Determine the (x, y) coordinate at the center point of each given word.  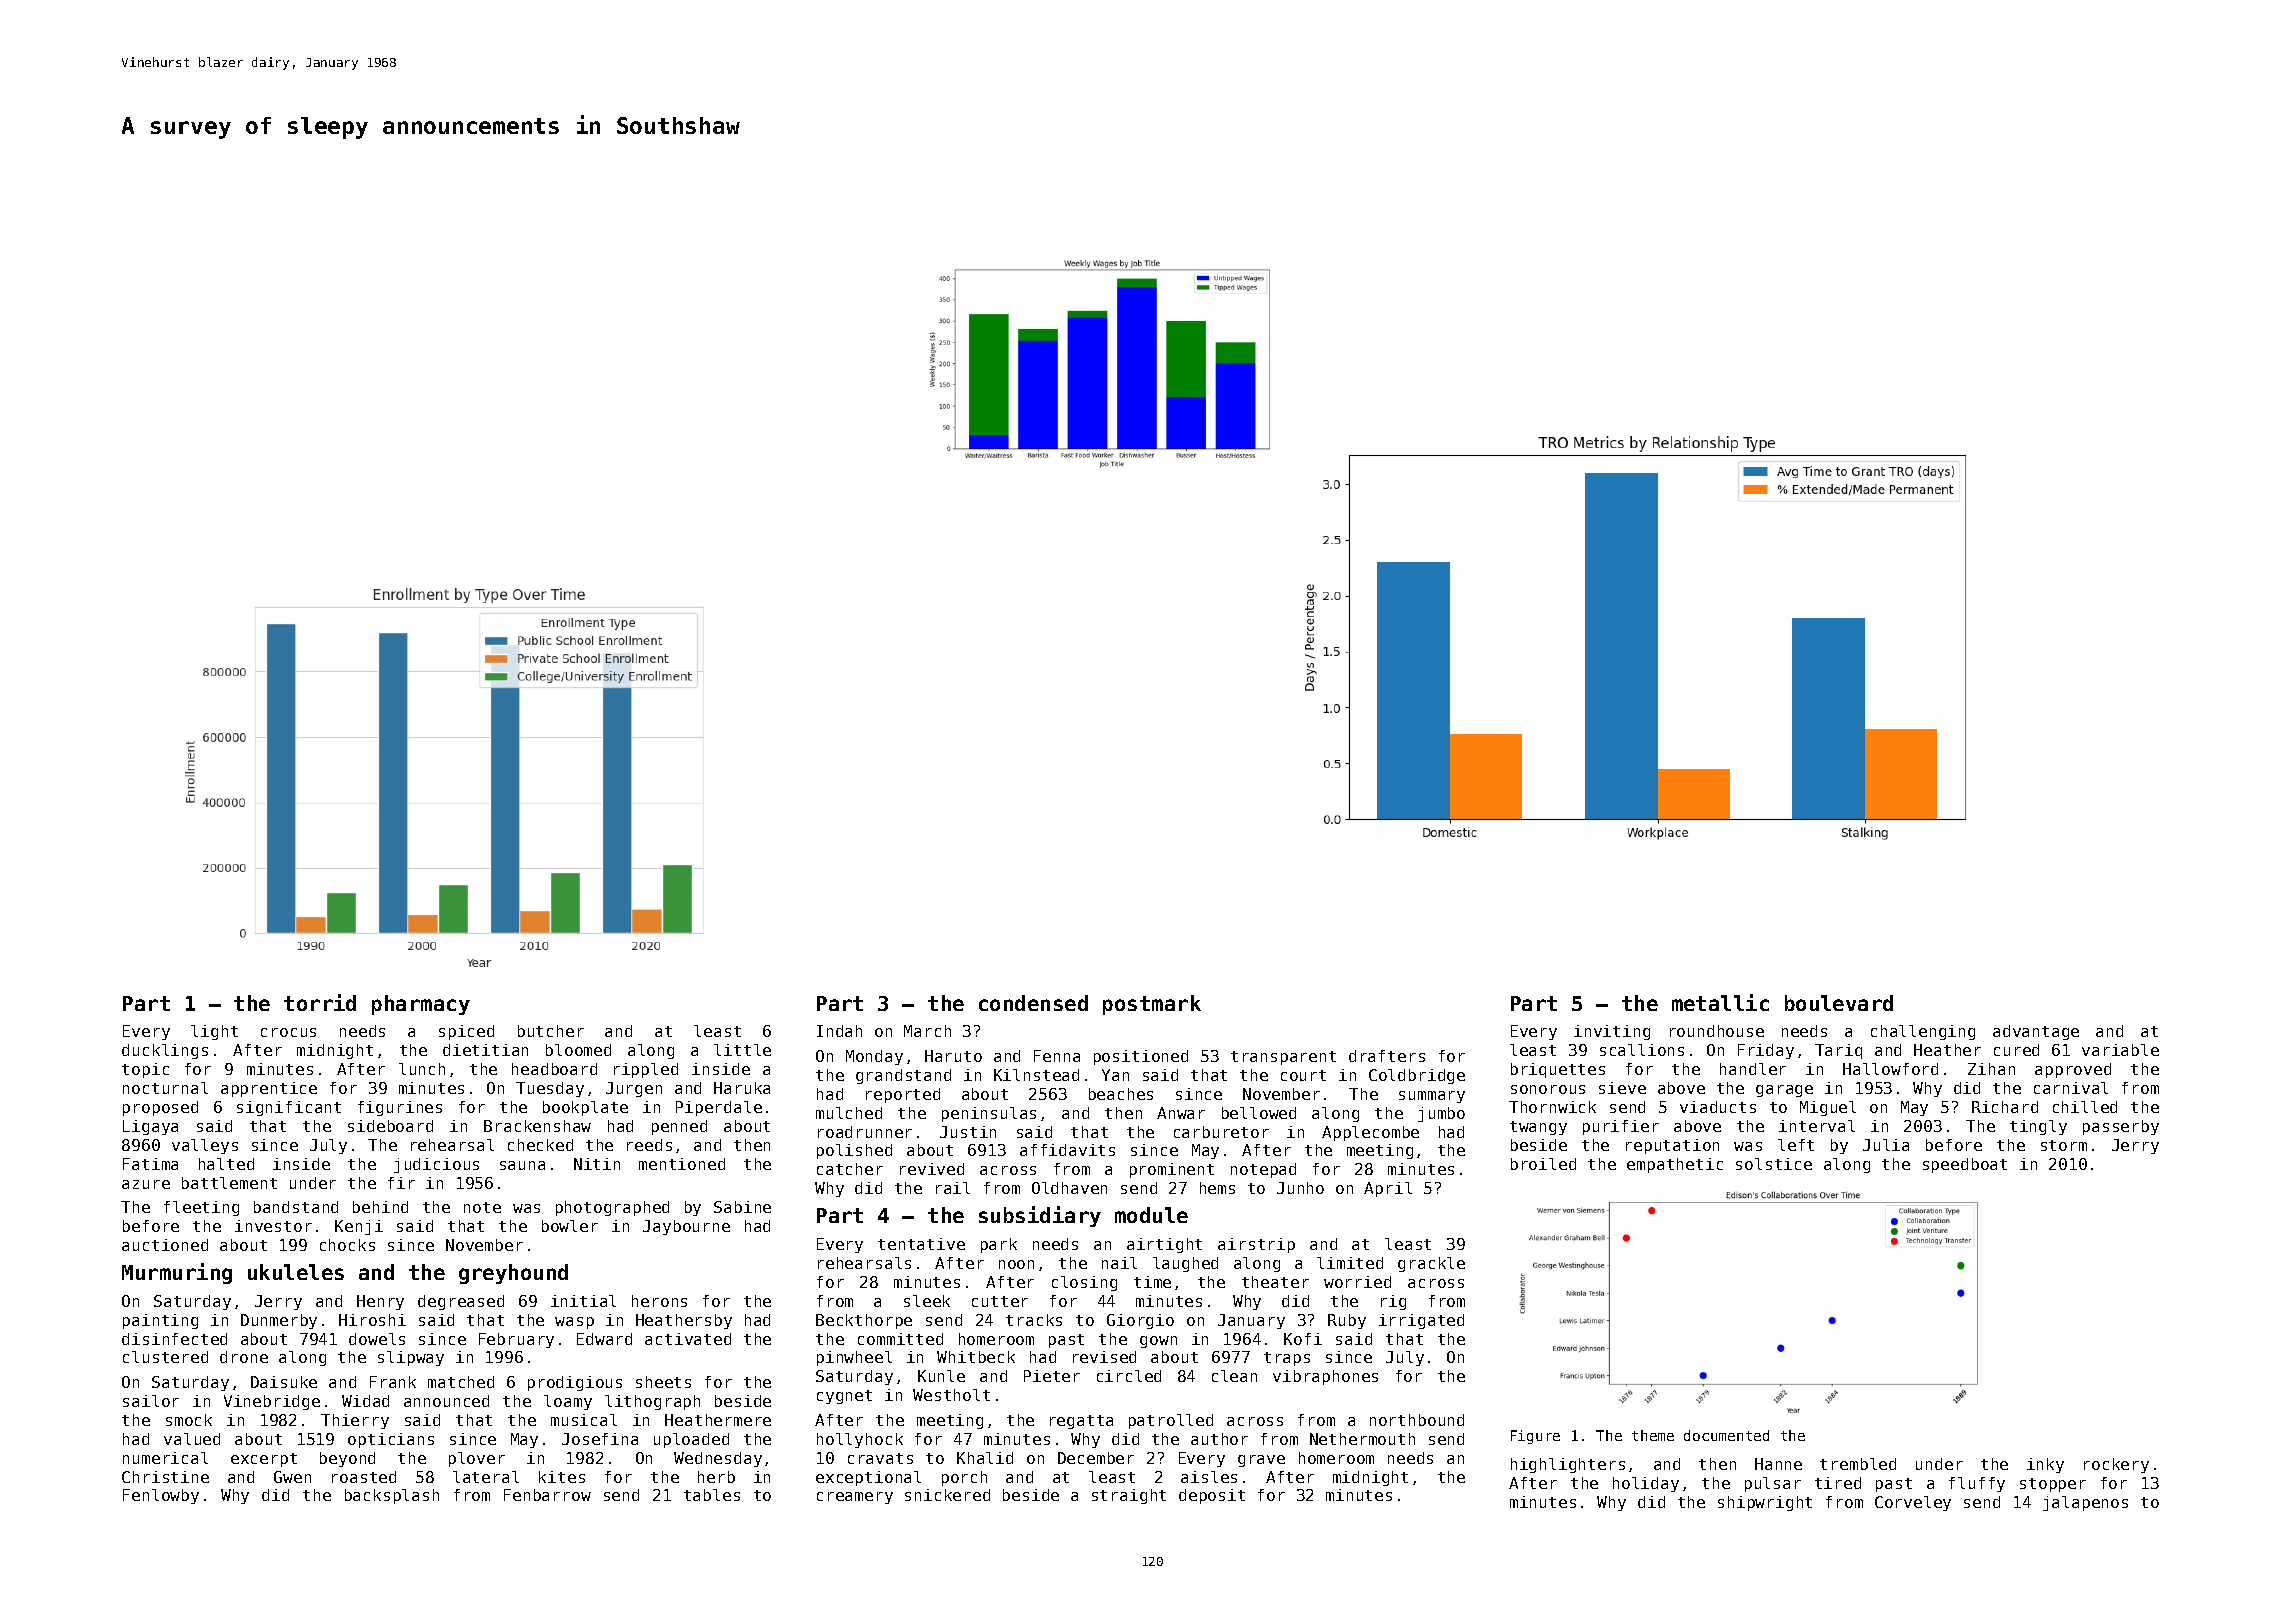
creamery (855, 1498)
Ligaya (150, 1127)
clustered (165, 1357)
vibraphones (1325, 1377)
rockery (2116, 1465)
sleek (927, 1301)
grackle (1431, 1264)
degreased (461, 1302)
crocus (288, 1032)
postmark (1152, 1005)
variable (2120, 1050)
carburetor (1221, 1132)
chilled (2085, 1107)
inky (2045, 1465)
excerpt (264, 1460)
